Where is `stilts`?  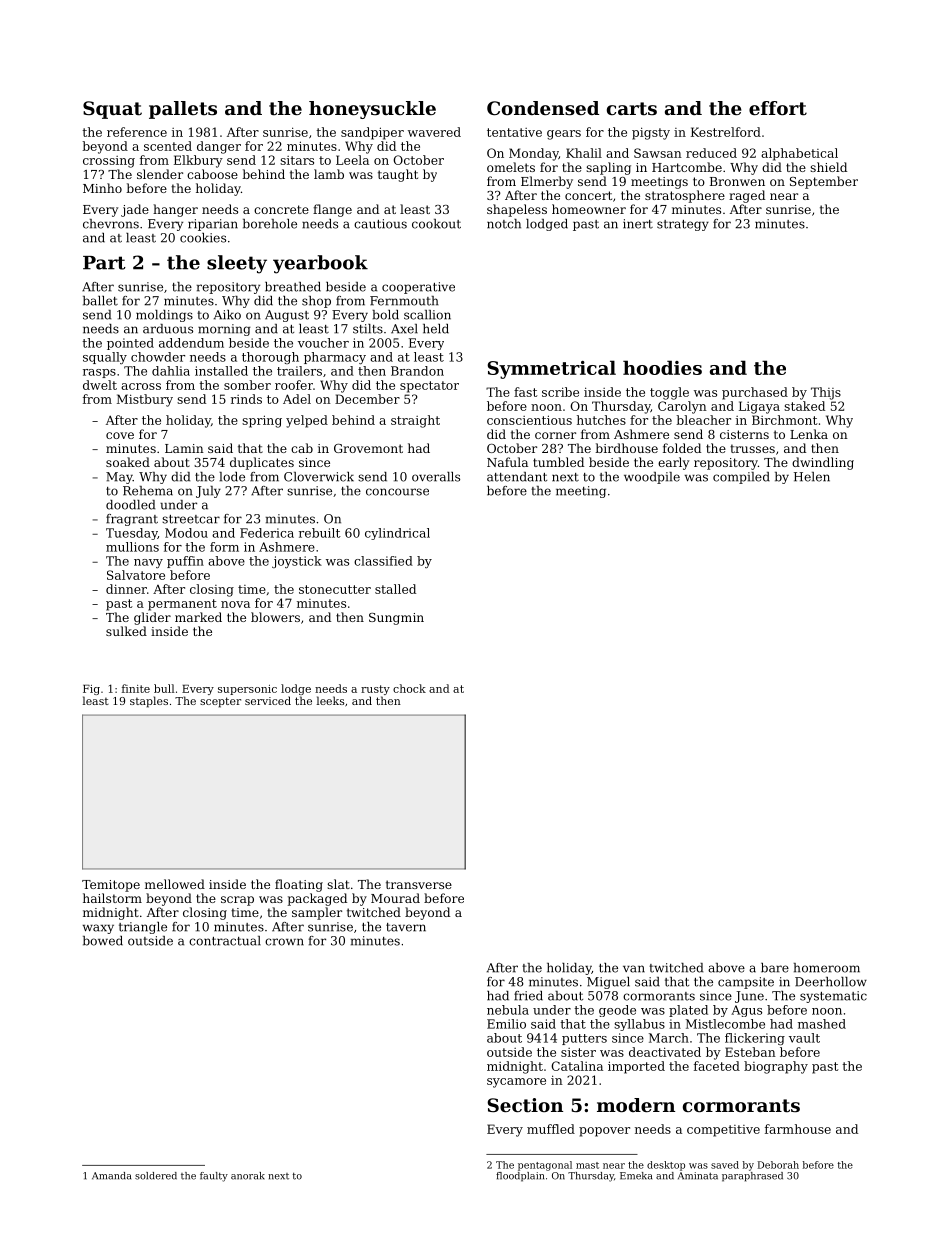
stilts is located at coordinates (368, 329).
